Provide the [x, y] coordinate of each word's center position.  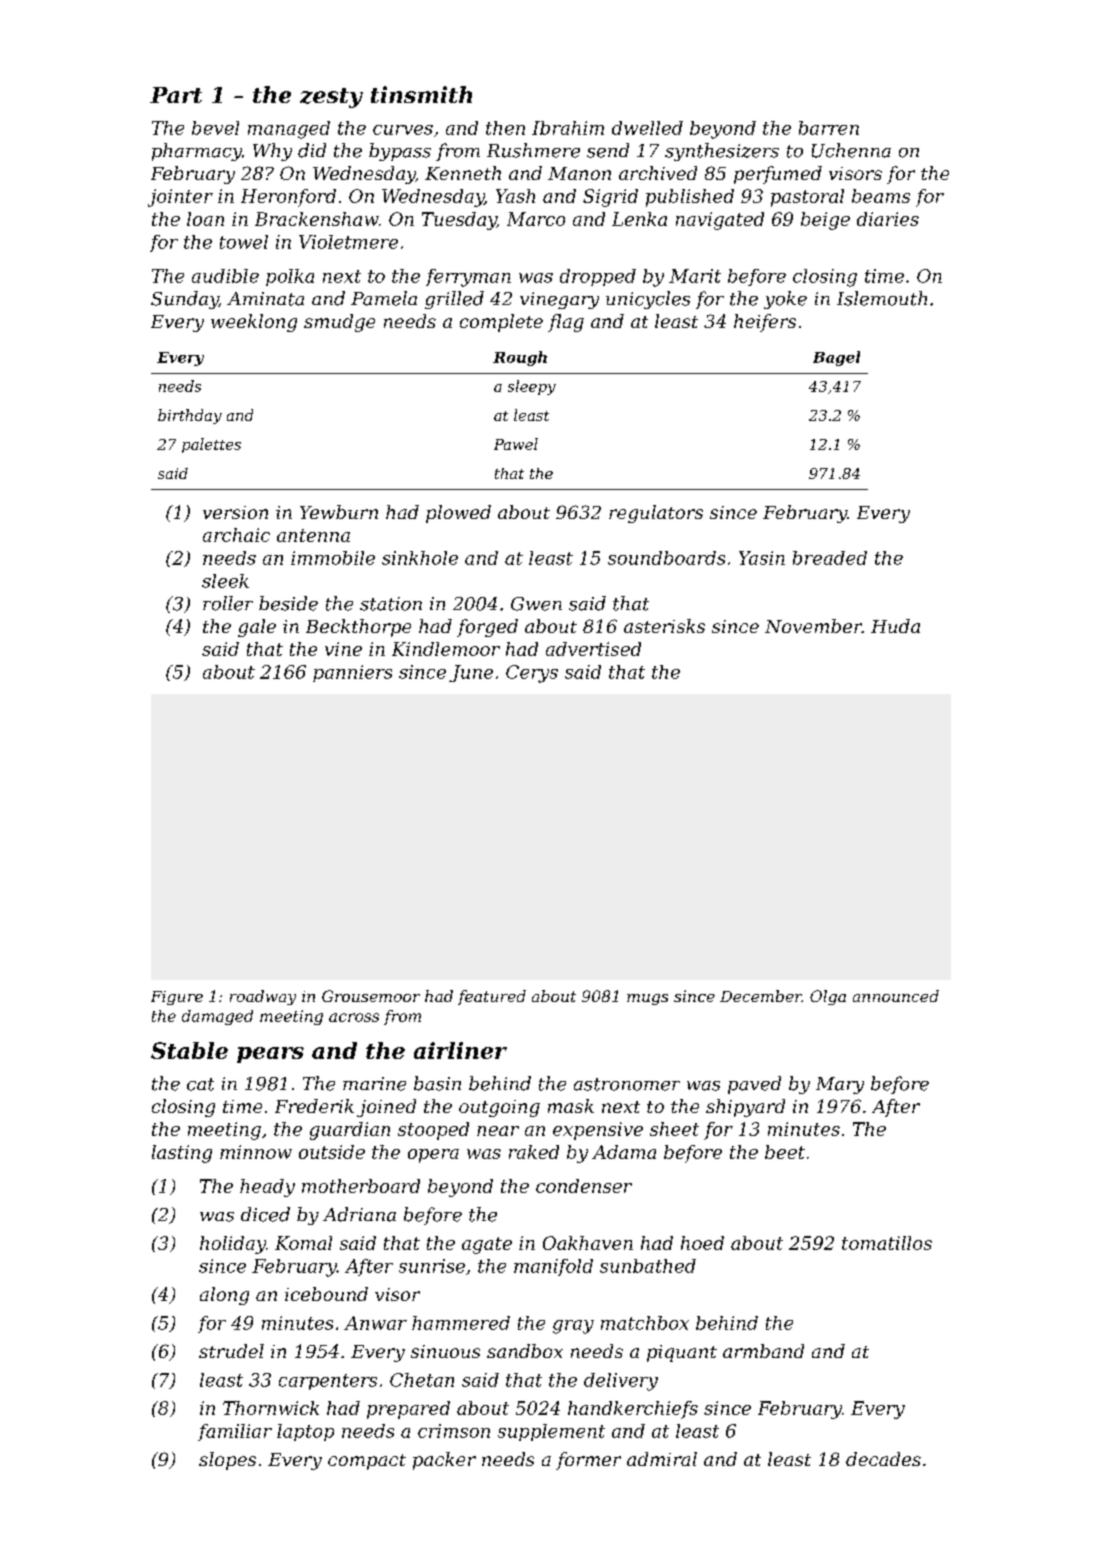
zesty [331, 98]
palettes [211, 445]
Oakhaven [588, 1243]
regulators [656, 514]
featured [492, 997]
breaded [830, 558]
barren [829, 128]
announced [896, 996]
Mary [840, 1085]
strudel [231, 1351]
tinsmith [421, 94]
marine [374, 1084]
